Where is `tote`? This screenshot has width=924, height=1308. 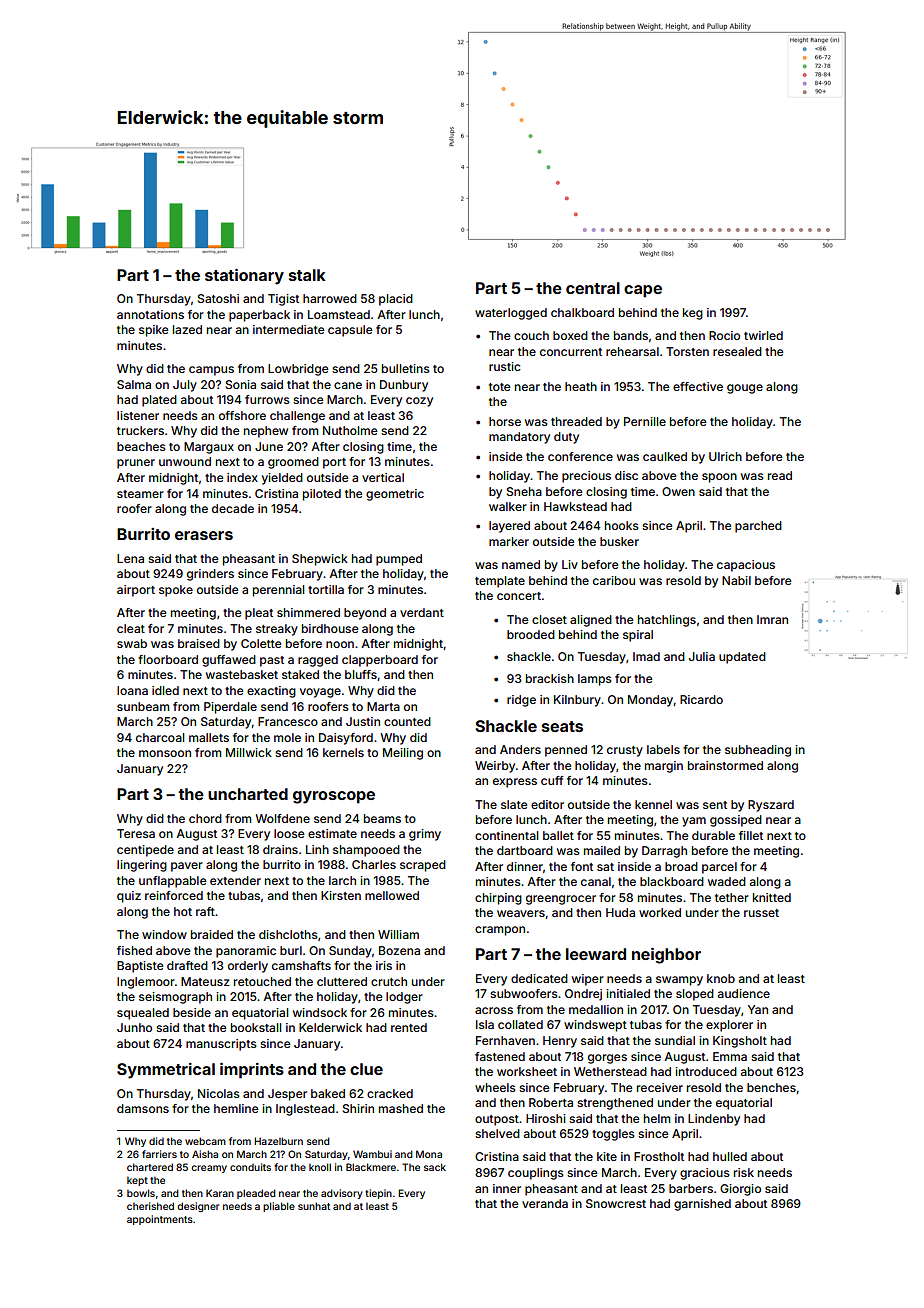 tote is located at coordinates (500, 387).
